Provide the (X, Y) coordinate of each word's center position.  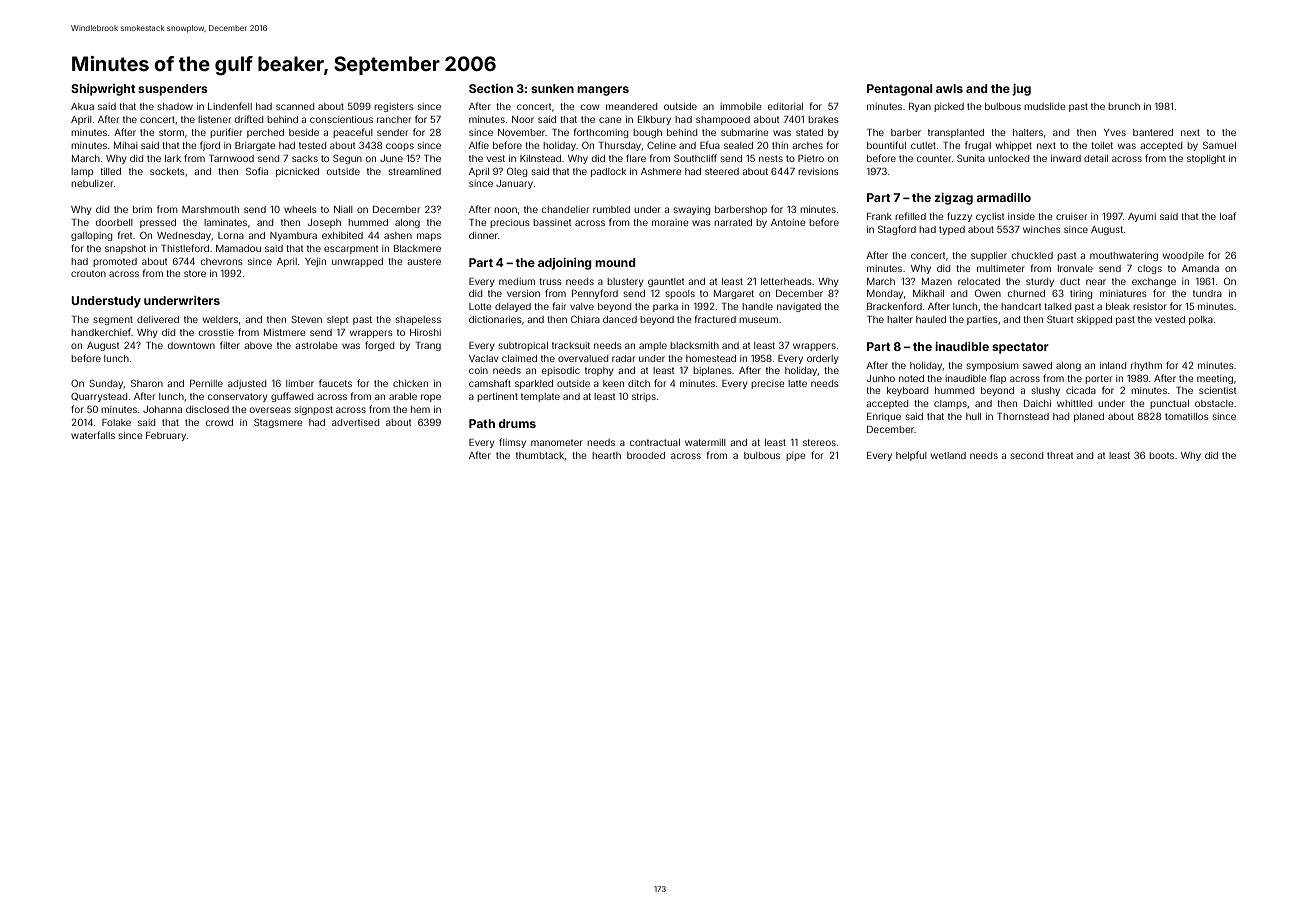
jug (1021, 90)
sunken (552, 88)
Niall (343, 209)
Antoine (788, 222)
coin (478, 370)
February (166, 436)
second (1027, 455)
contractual (655, 442)
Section (491, 88)
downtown (191, 345)
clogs (1150, 269)
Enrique (884, 417)
